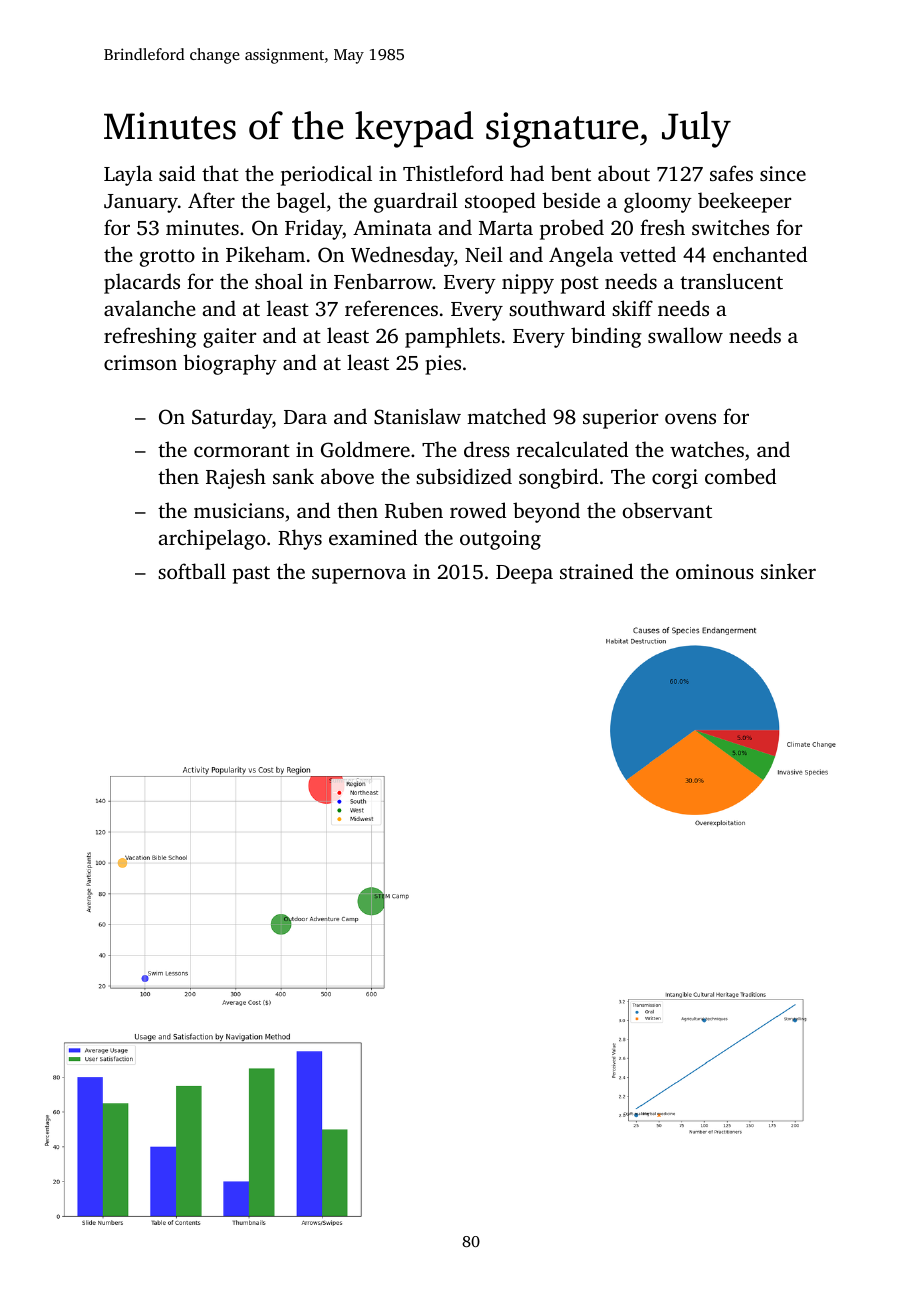 The image size is (924, 1311). Describe the element at coordinates (251, 575) in the screenshot. I see `past` at that location.
